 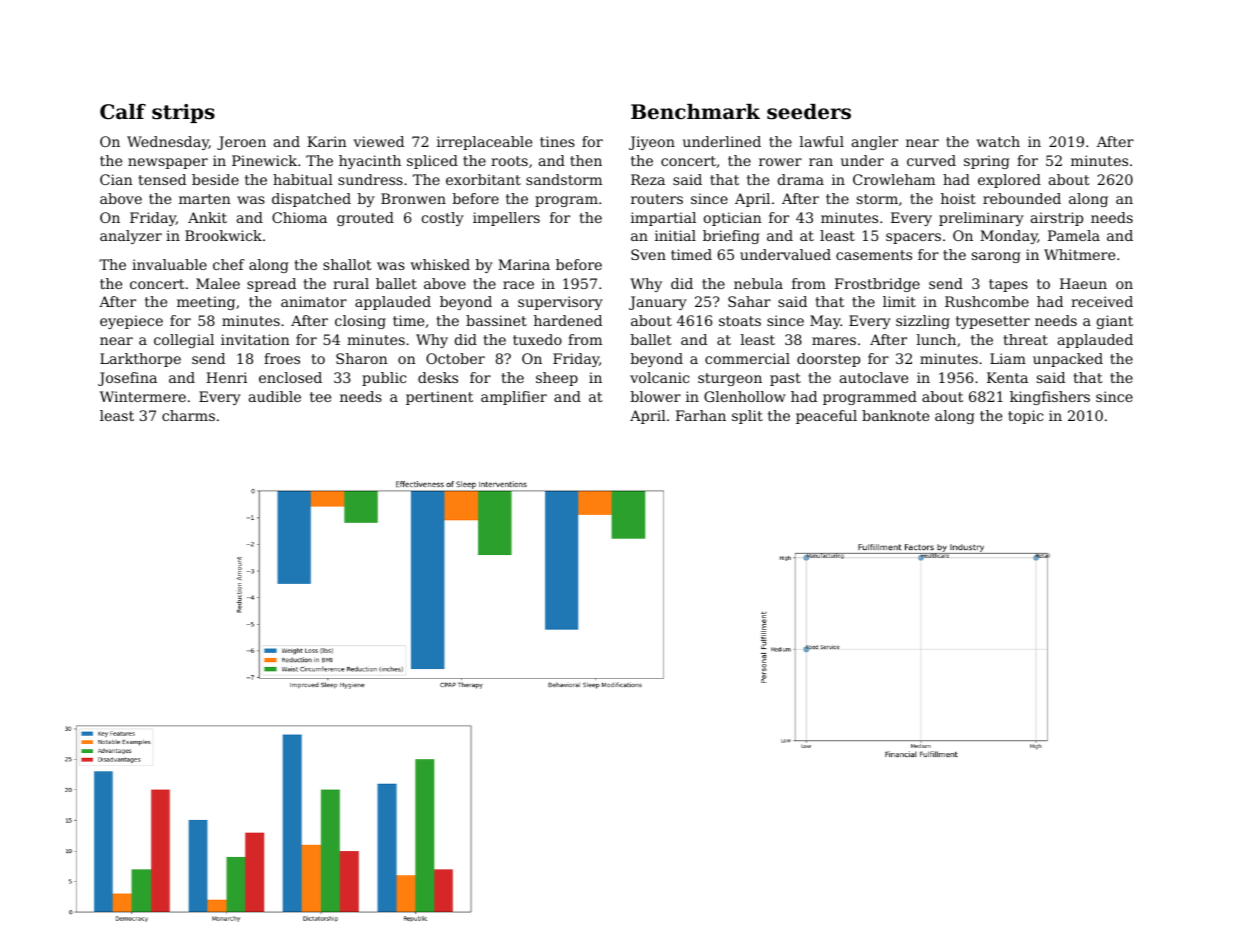 What do you see at coordinates (1050, 398) in the screenshot?
I see `kingfishers` at bounding box center [1050, 398].
